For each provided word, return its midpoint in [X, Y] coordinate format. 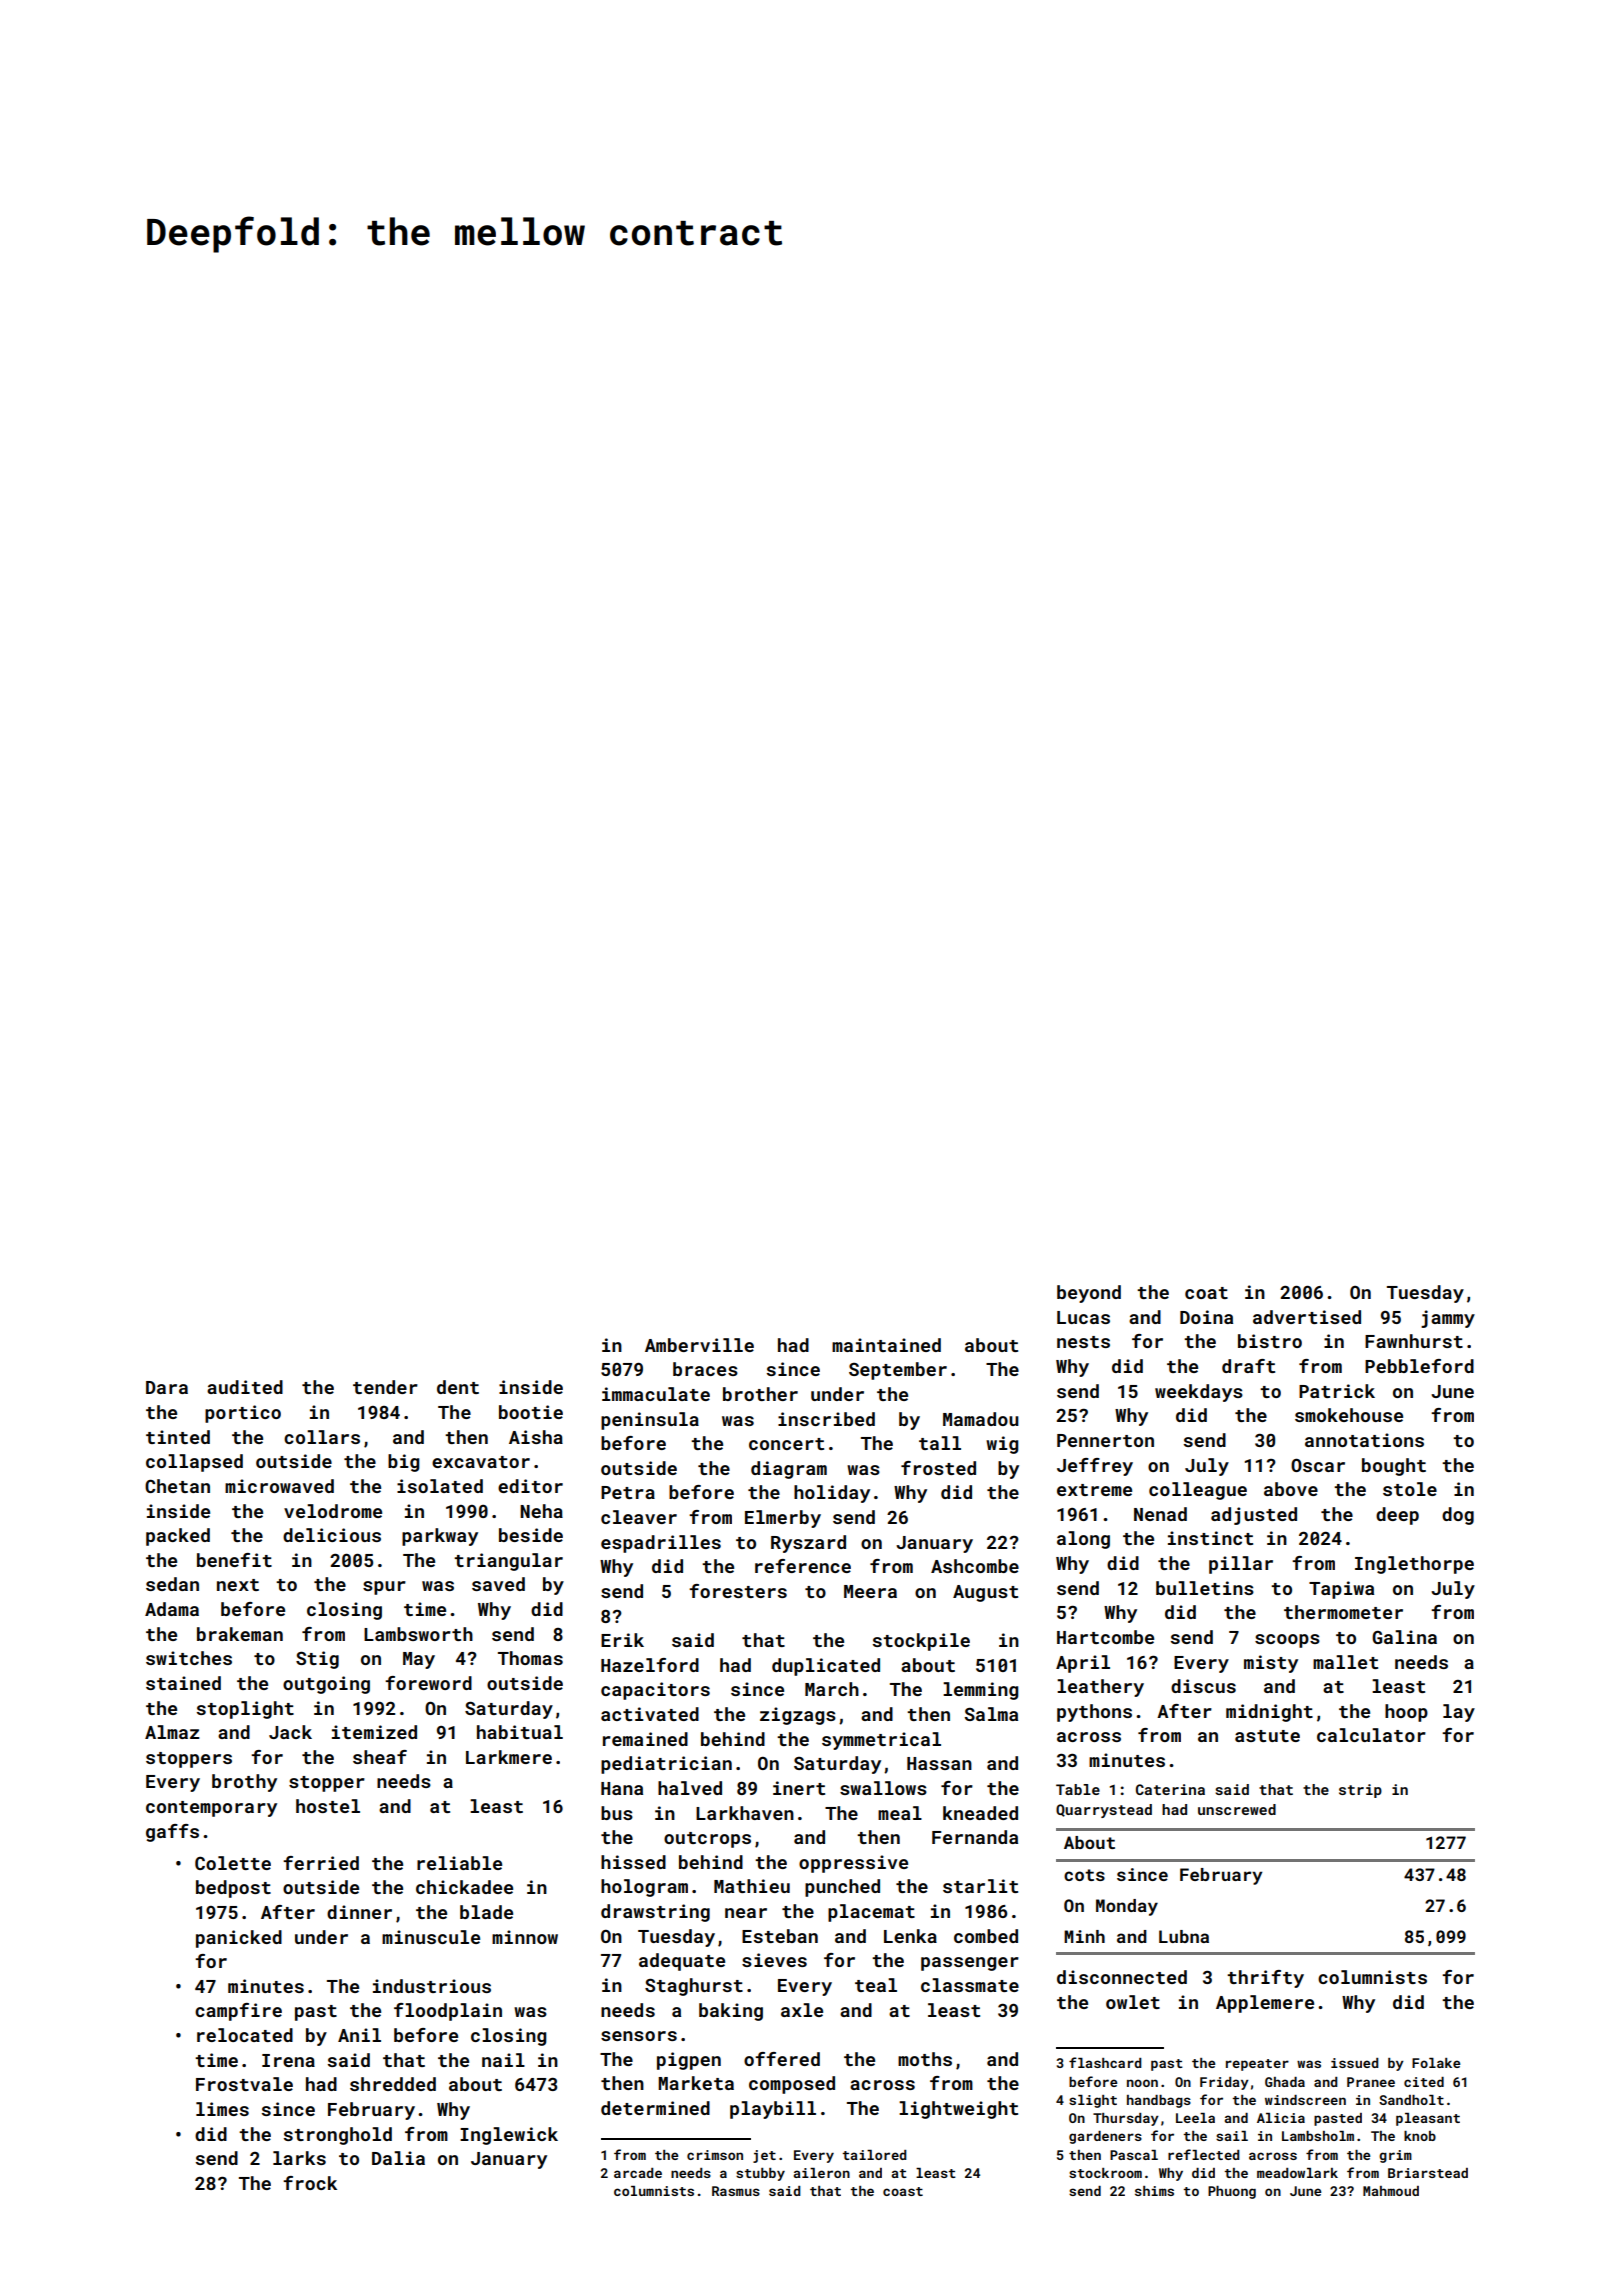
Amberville [699, 1345]
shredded [393, 2084]
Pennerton [1105, 1440]
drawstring [655, 1913]
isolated [440, 1486]
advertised [1307, 1317]
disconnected [1122, 1977]
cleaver [639, 1517]
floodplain [448, 2012]
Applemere [1265, 2004]
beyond [1089, 1294]
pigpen [689, 2061]
